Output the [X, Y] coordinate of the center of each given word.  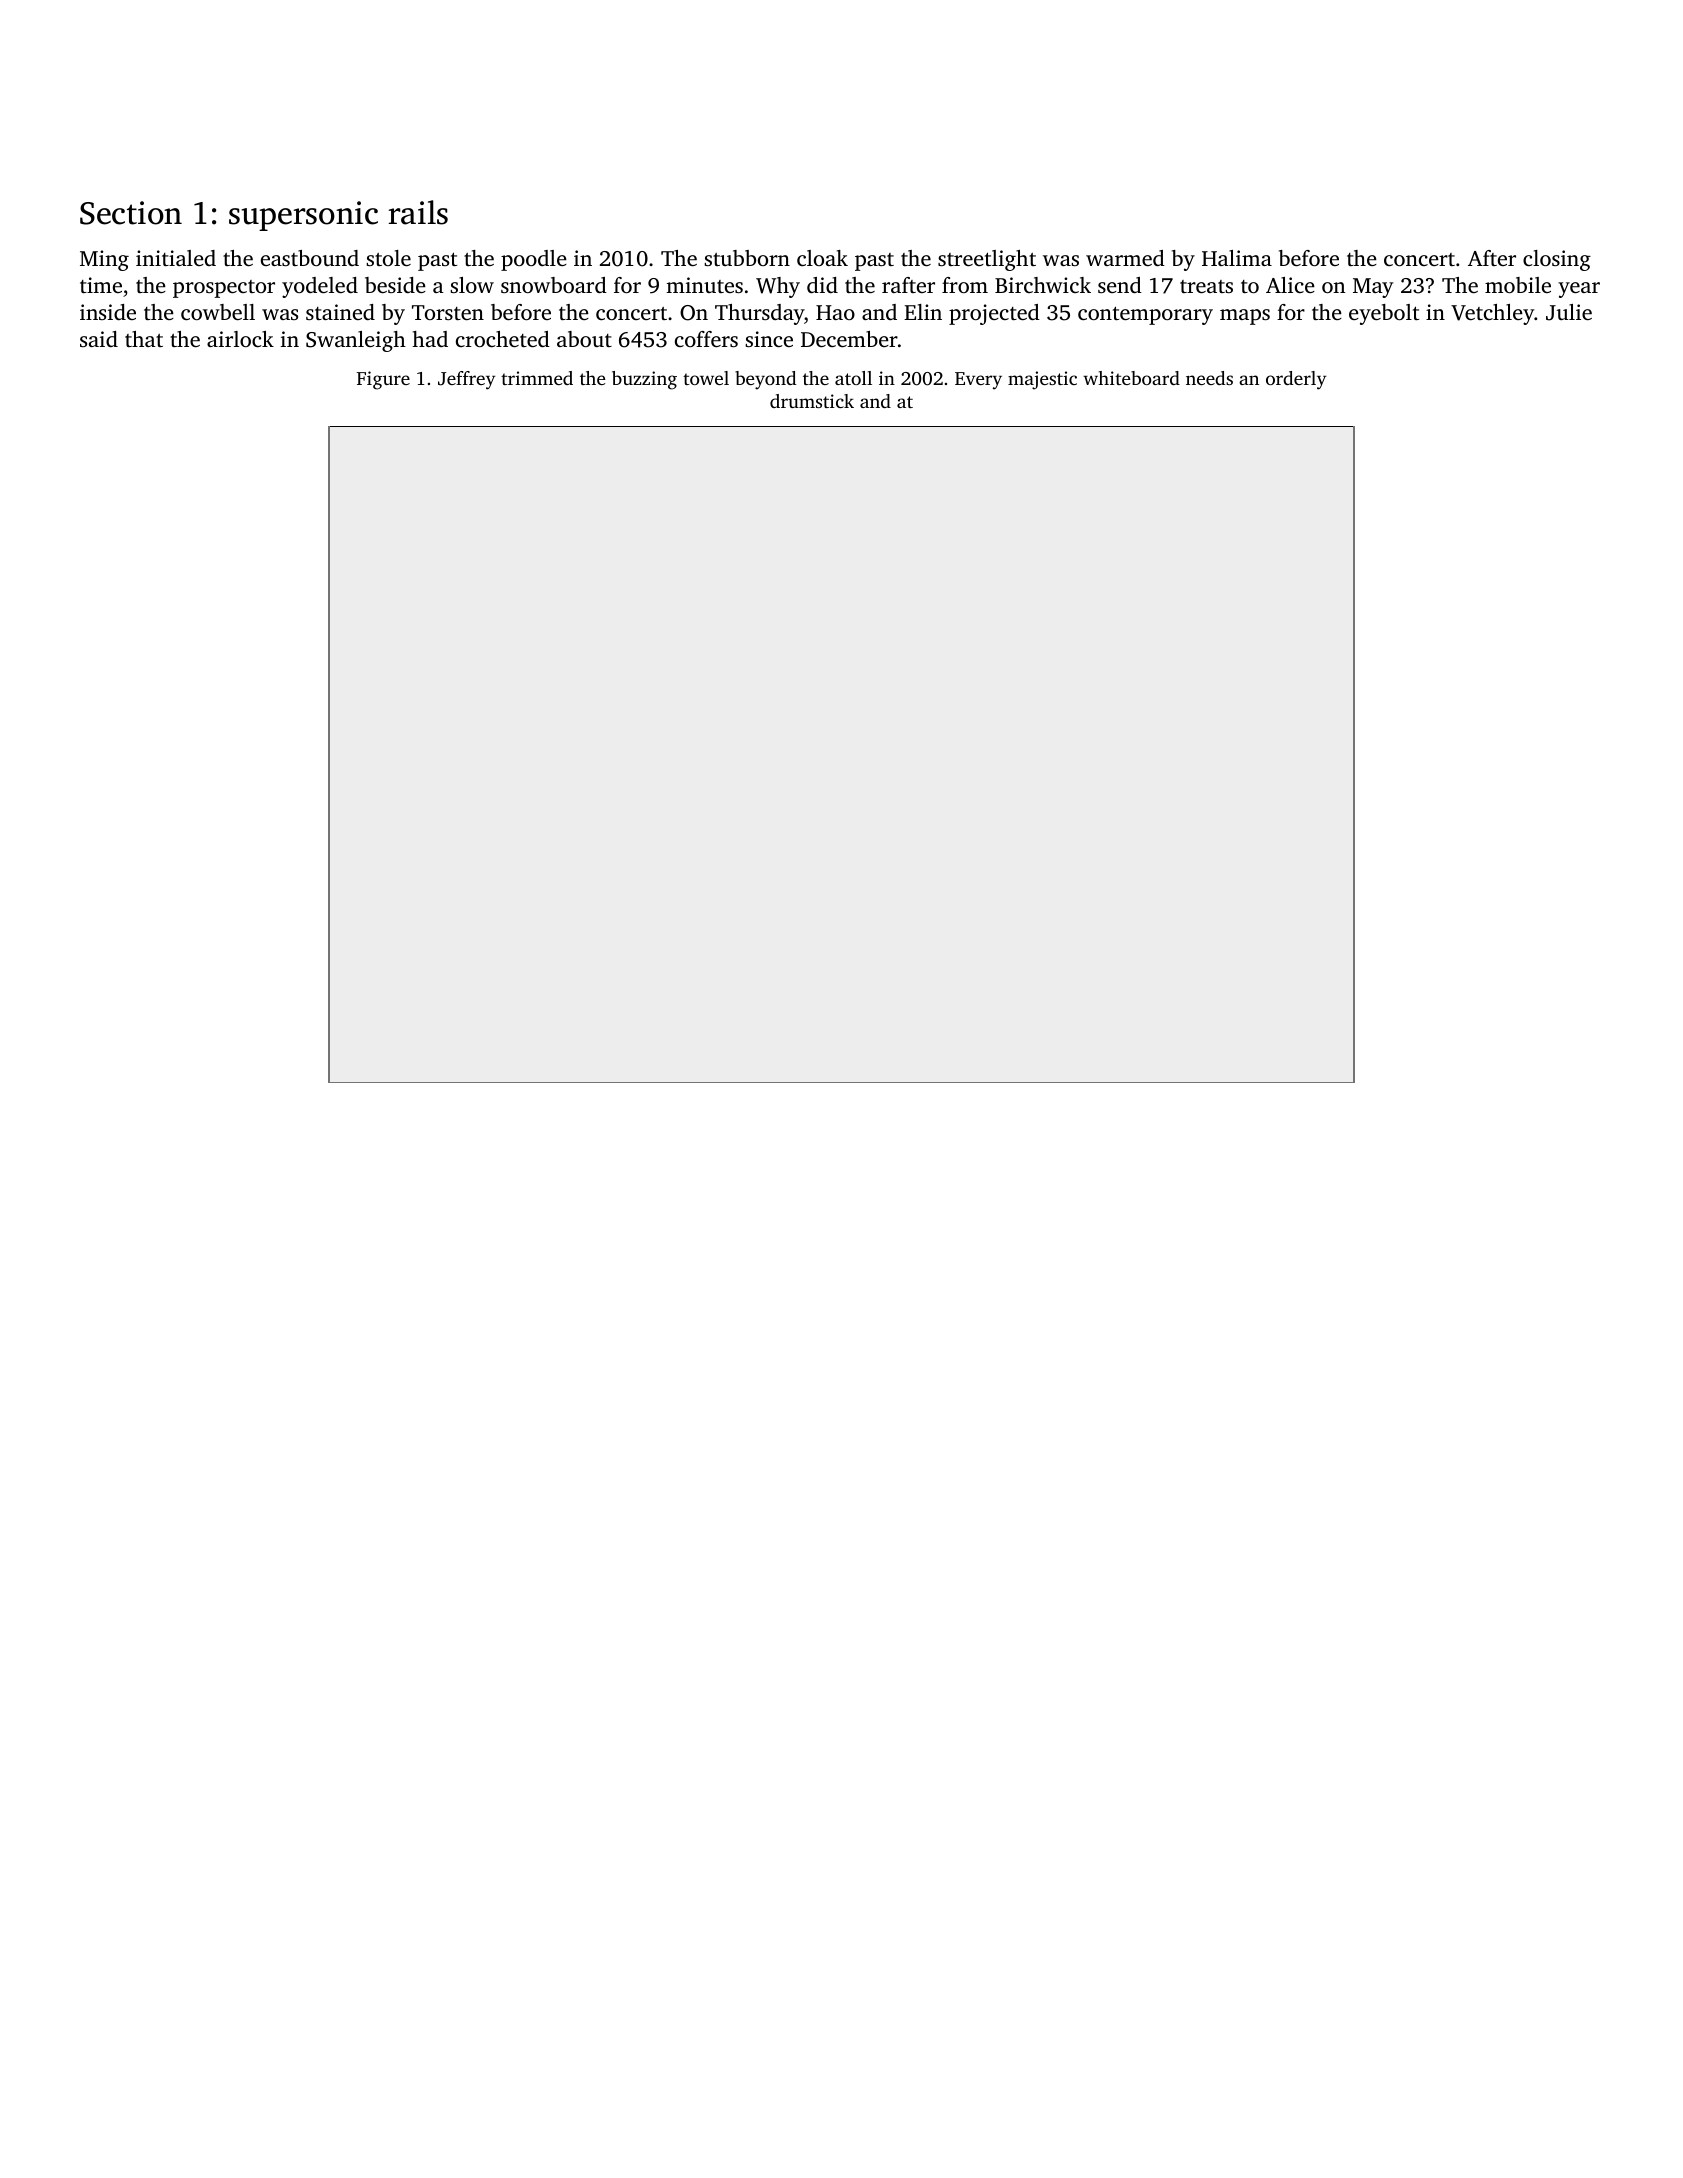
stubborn [747, 258]
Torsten [448, 312]
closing [1557, 260]
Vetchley [1492, 314]
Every [978, 381]
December [849, 339]
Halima [1237, 258]
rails [418, 212]
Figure [383, 380]
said [99, 339]
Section [131, 213]
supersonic [303, 216]
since [769, 339]
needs [1209, 378]
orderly [1296, 380]
